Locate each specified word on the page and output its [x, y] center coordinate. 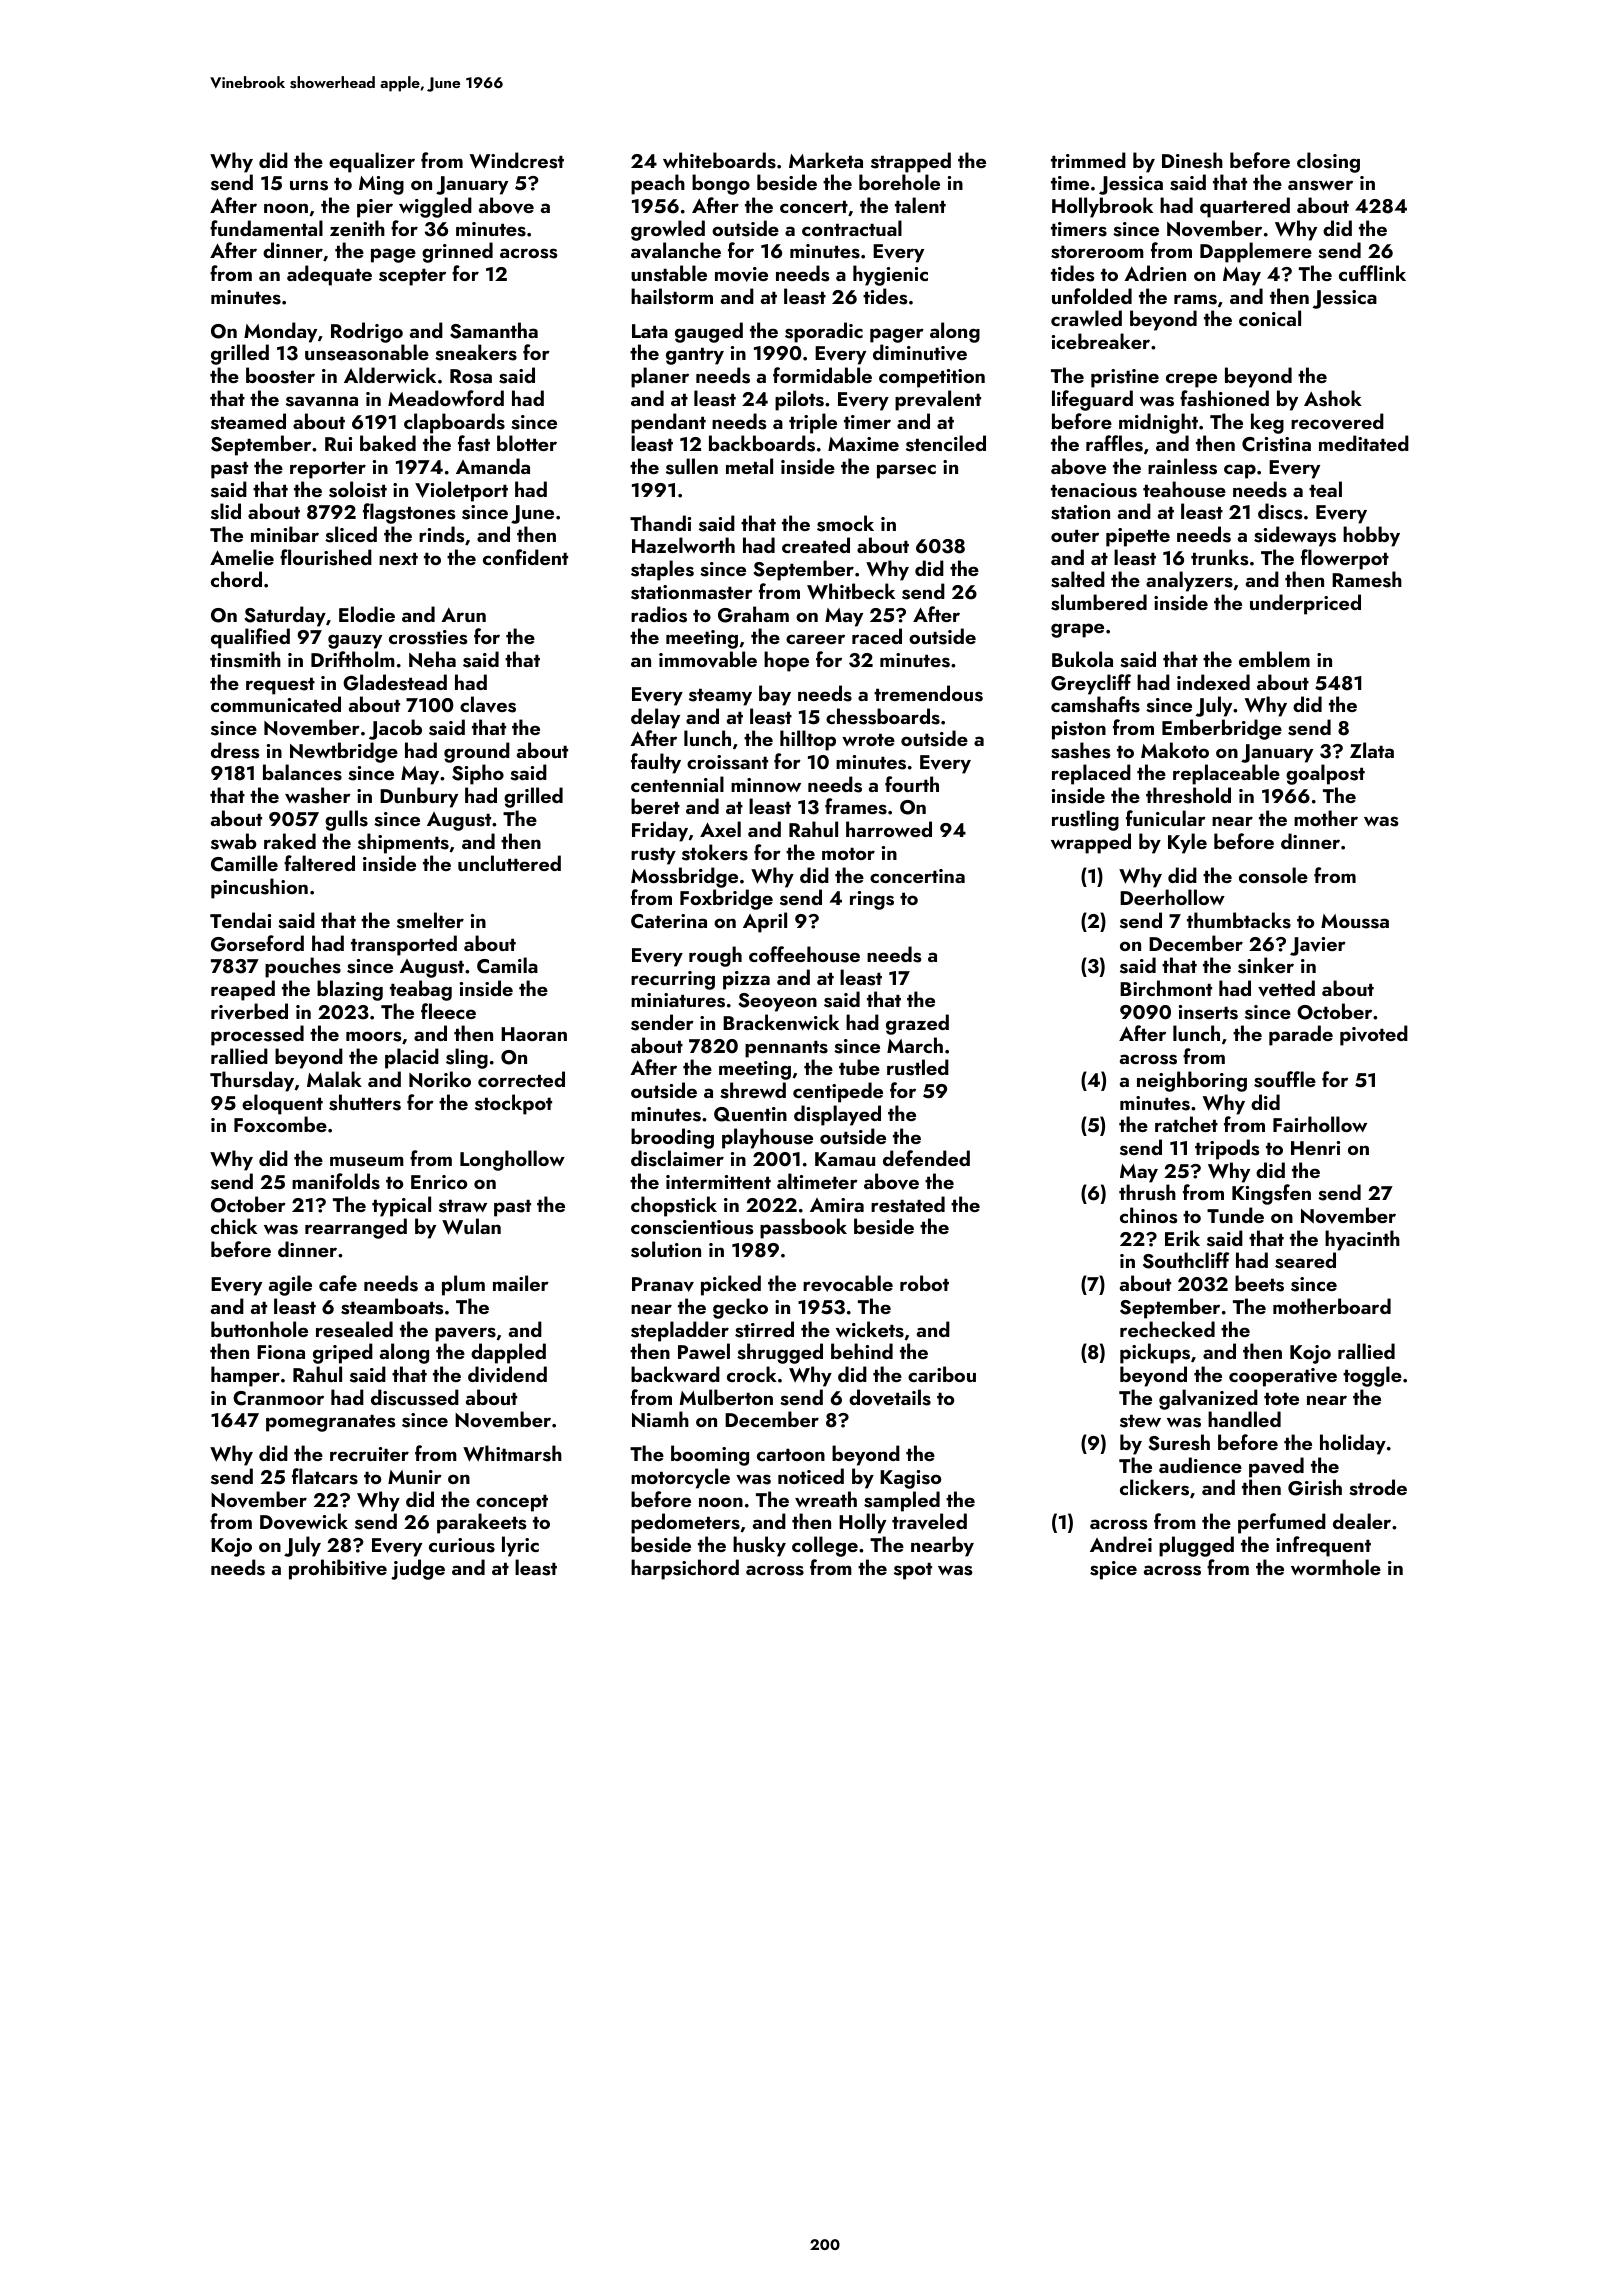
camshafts [1095, 704]
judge [418, 1569]
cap [1240, 471]
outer [1075, 535]
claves [488, 704]
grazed [917, 1024]
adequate [329, 275]
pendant [668, 423]
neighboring [1192, 1081]
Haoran [534, 1034]
